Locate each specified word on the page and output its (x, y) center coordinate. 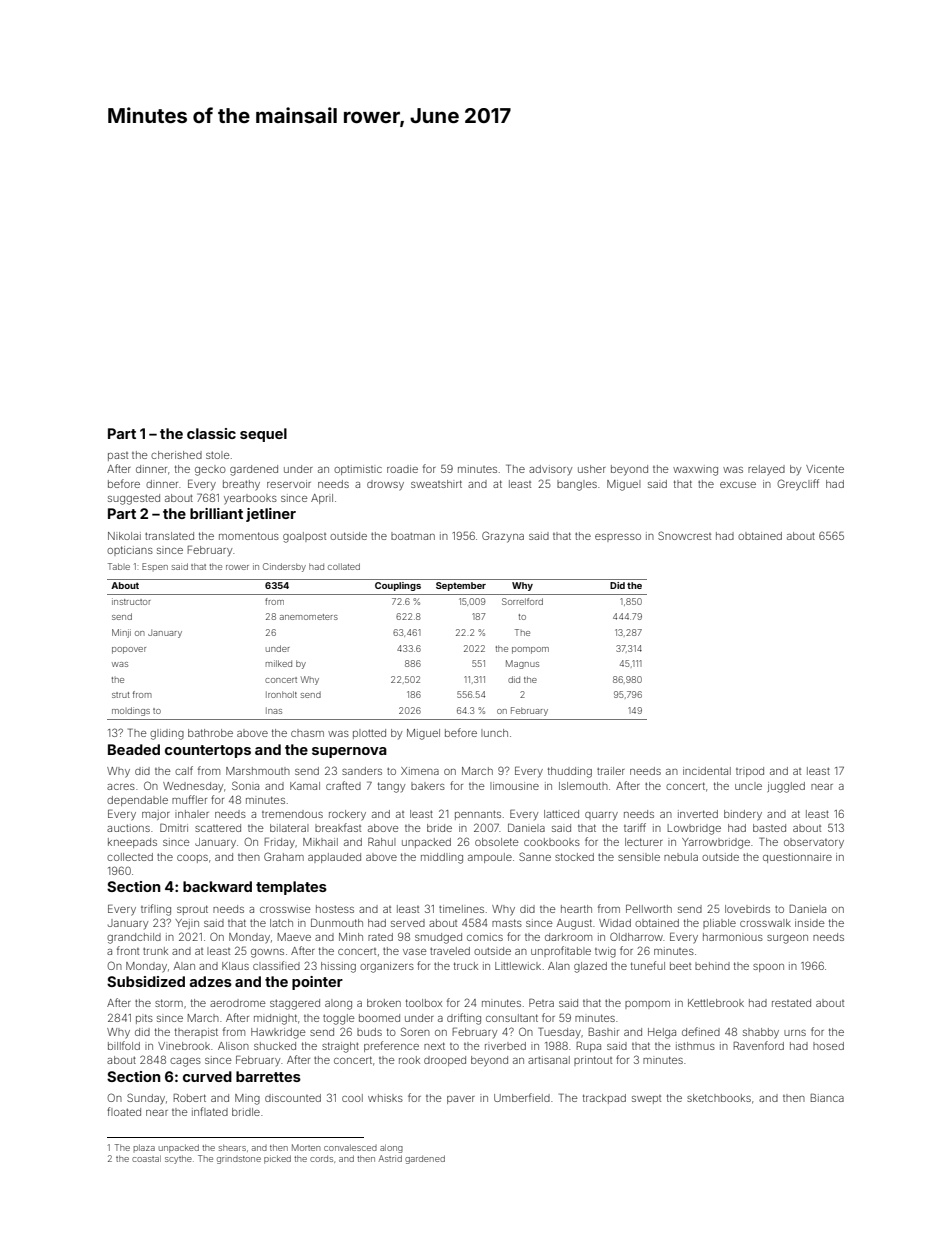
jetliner (271, 515)
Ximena (420, 771)
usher (592, 469)
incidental (707, 771)
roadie (402, 469)
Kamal (305, 786)
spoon (768, 968)
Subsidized (146, 981)
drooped (445, 1061)
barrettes (268, 1076)
